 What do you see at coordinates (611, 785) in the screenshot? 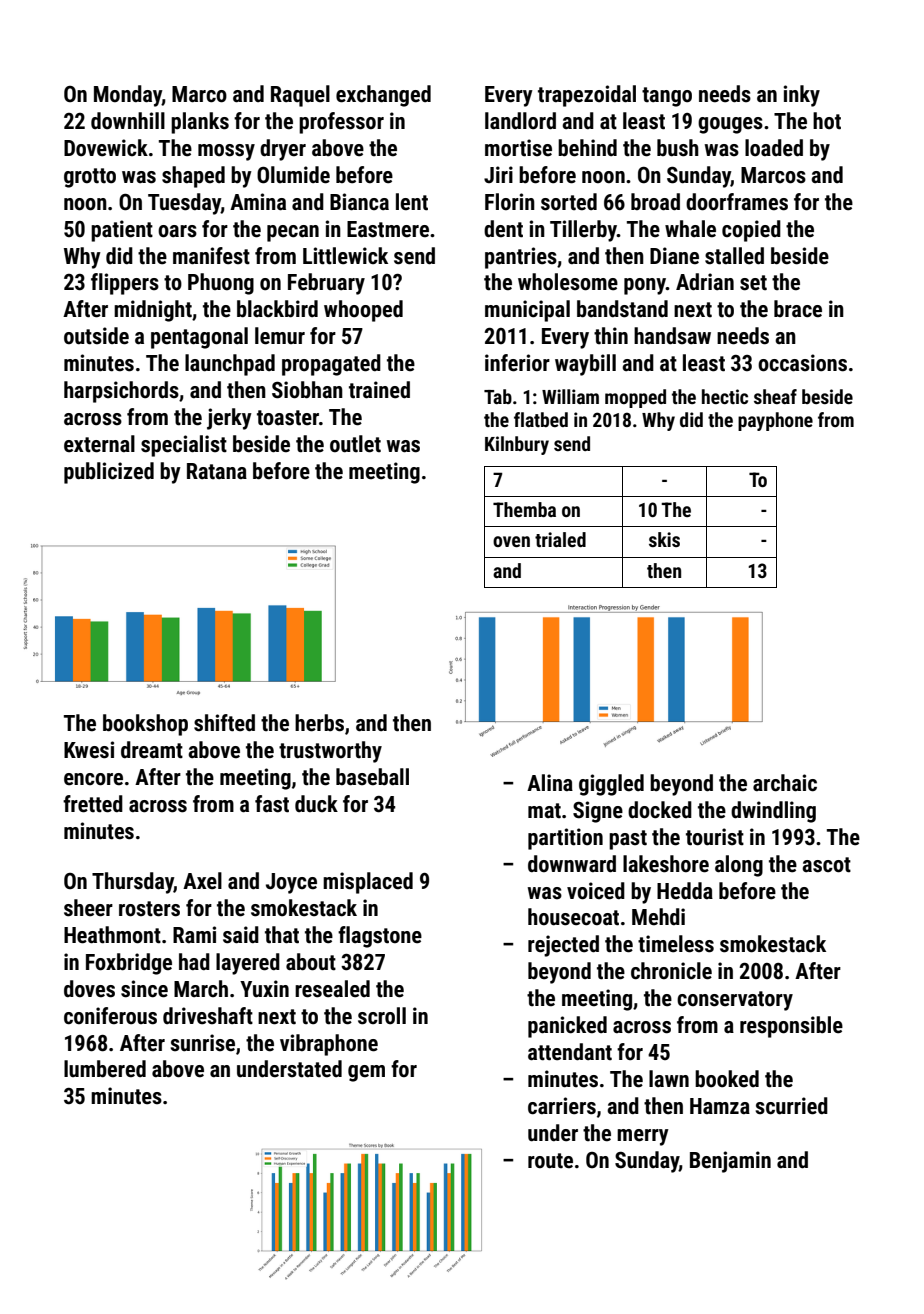
I see `giggled` at bounding box center [611, 785].
